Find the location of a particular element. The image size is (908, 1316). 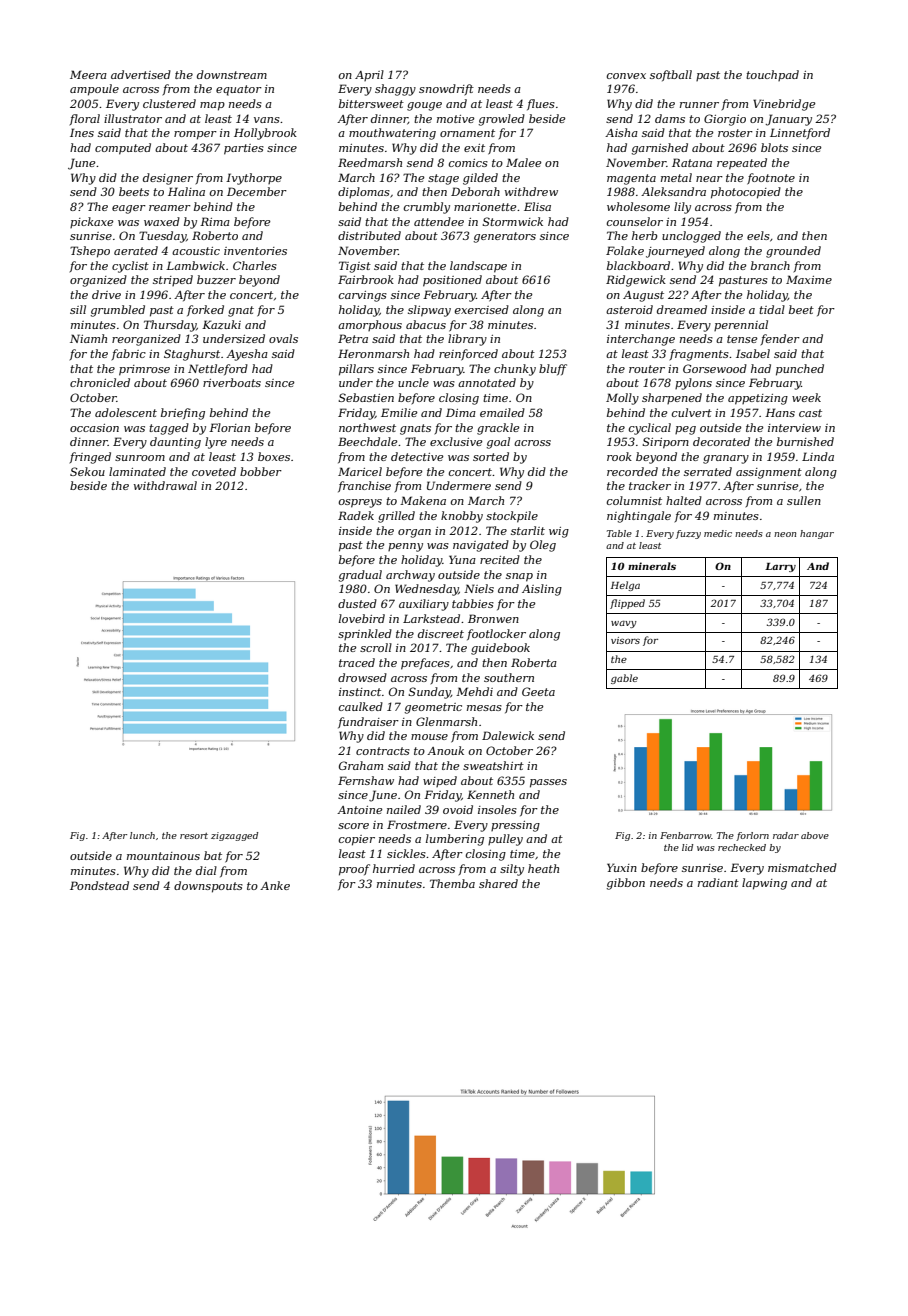

scroll is located at coordinates (376, 647).
